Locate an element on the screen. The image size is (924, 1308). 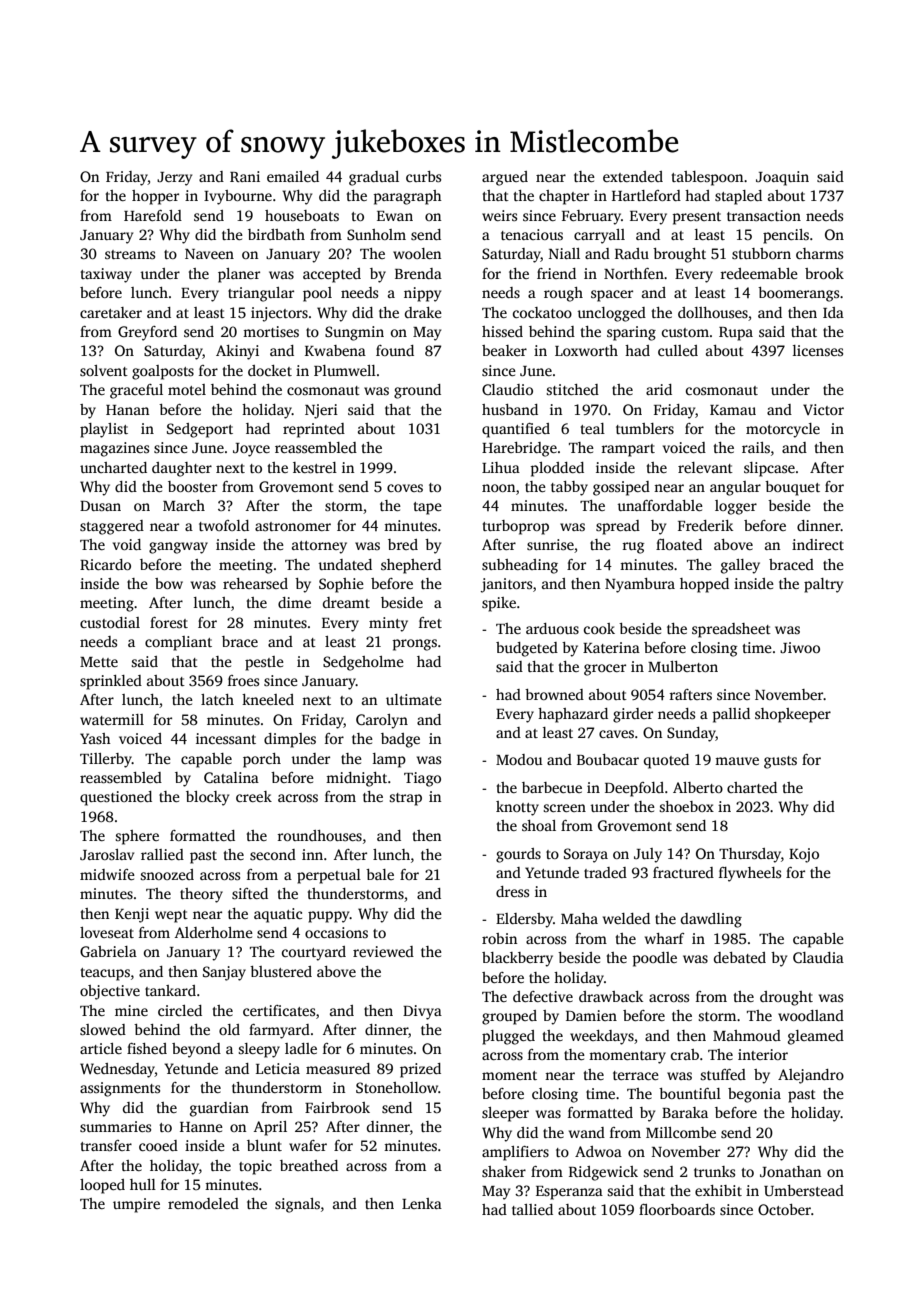
Rani is located at coordinates (245, 176).
